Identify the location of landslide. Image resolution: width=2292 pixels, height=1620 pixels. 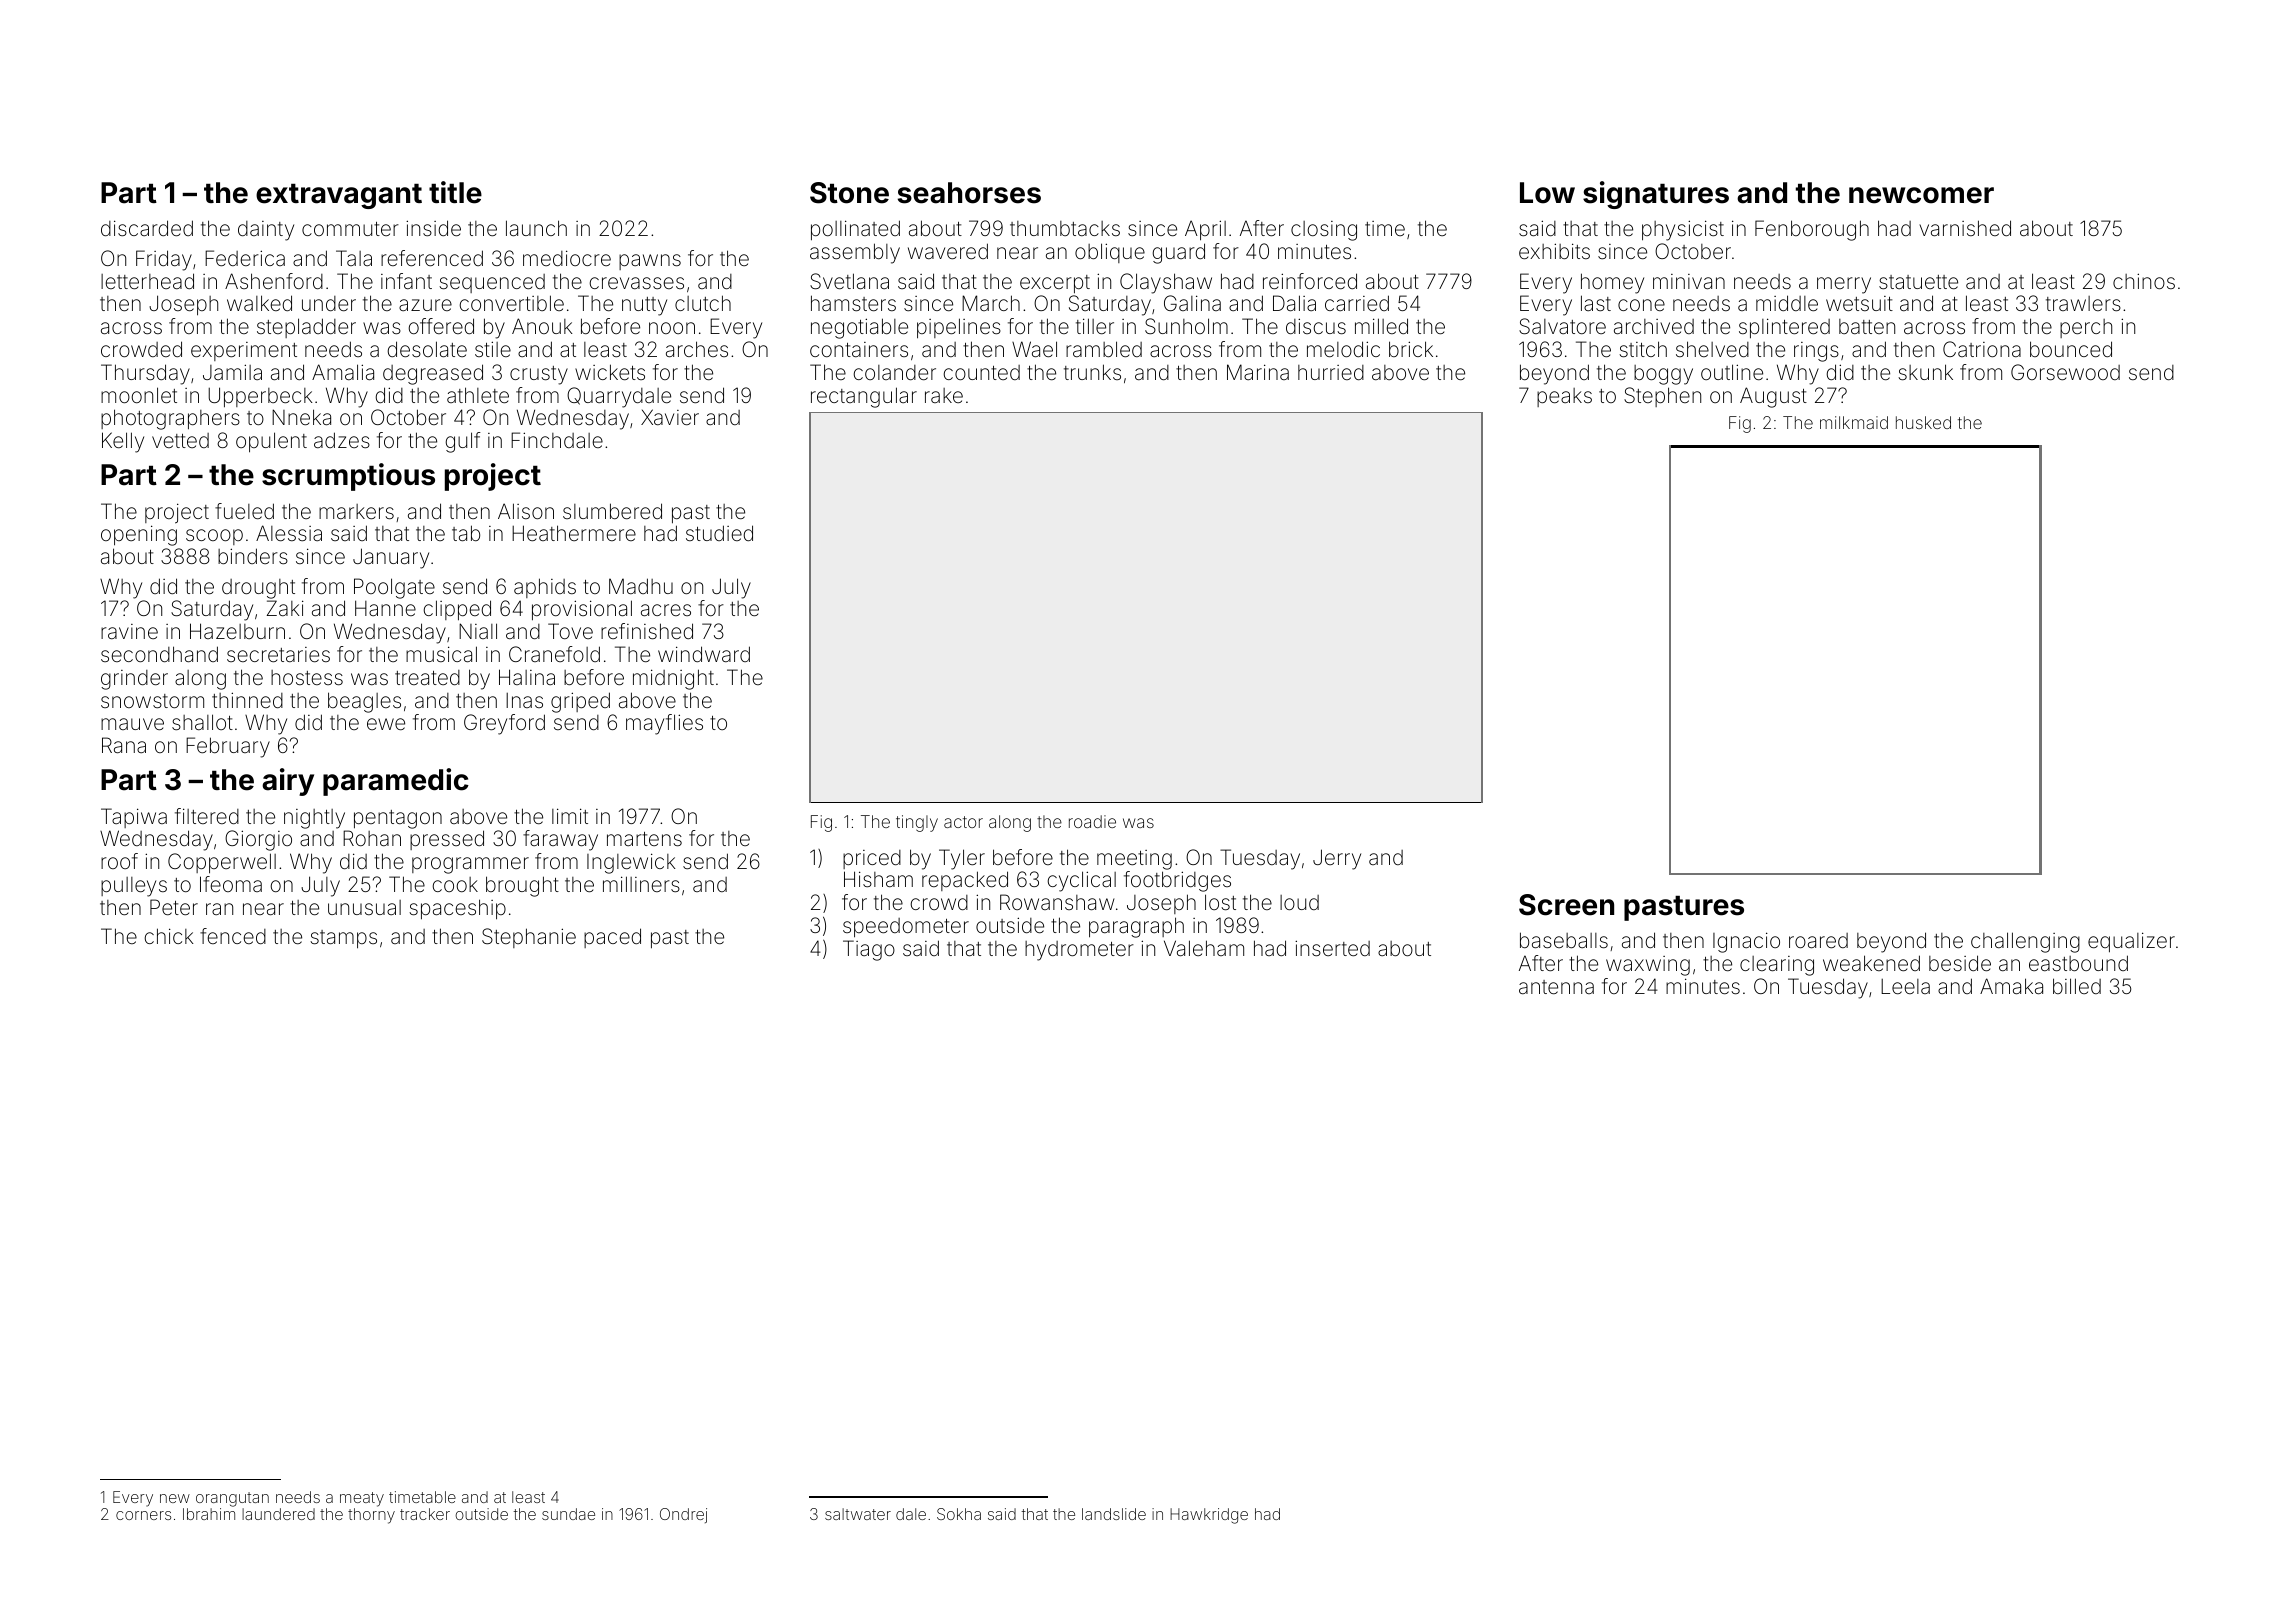
(1114, 1514).
